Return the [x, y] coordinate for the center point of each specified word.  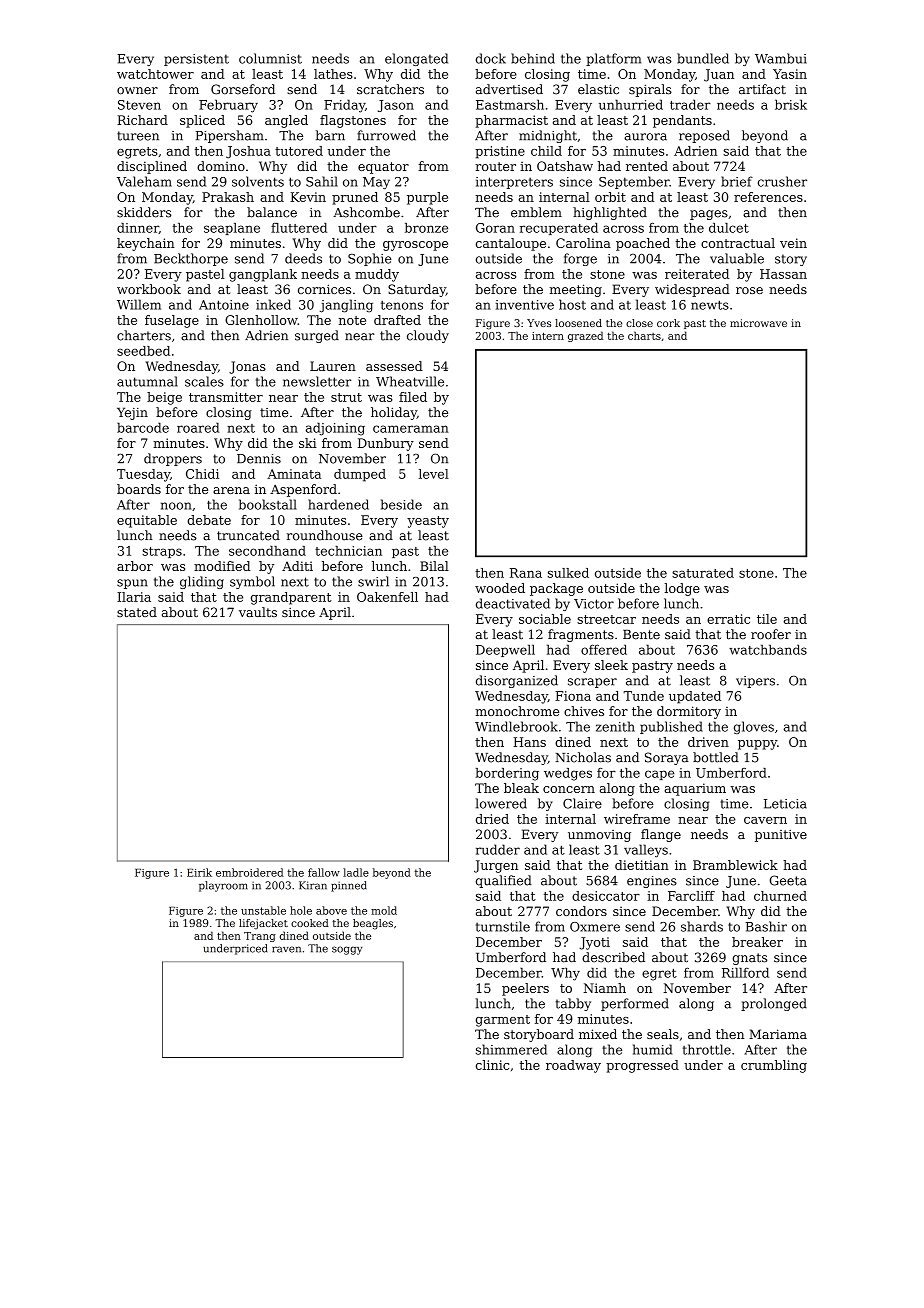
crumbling [774, 1066]
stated [137, 612]
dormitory [689, 712]
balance [272, 212]
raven [286, 949]
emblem [536, 212]
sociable [545, 619]
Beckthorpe [191, 259]
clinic [492, 1065]
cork [668, 323]
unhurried [631, 104]
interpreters [514, 183]
